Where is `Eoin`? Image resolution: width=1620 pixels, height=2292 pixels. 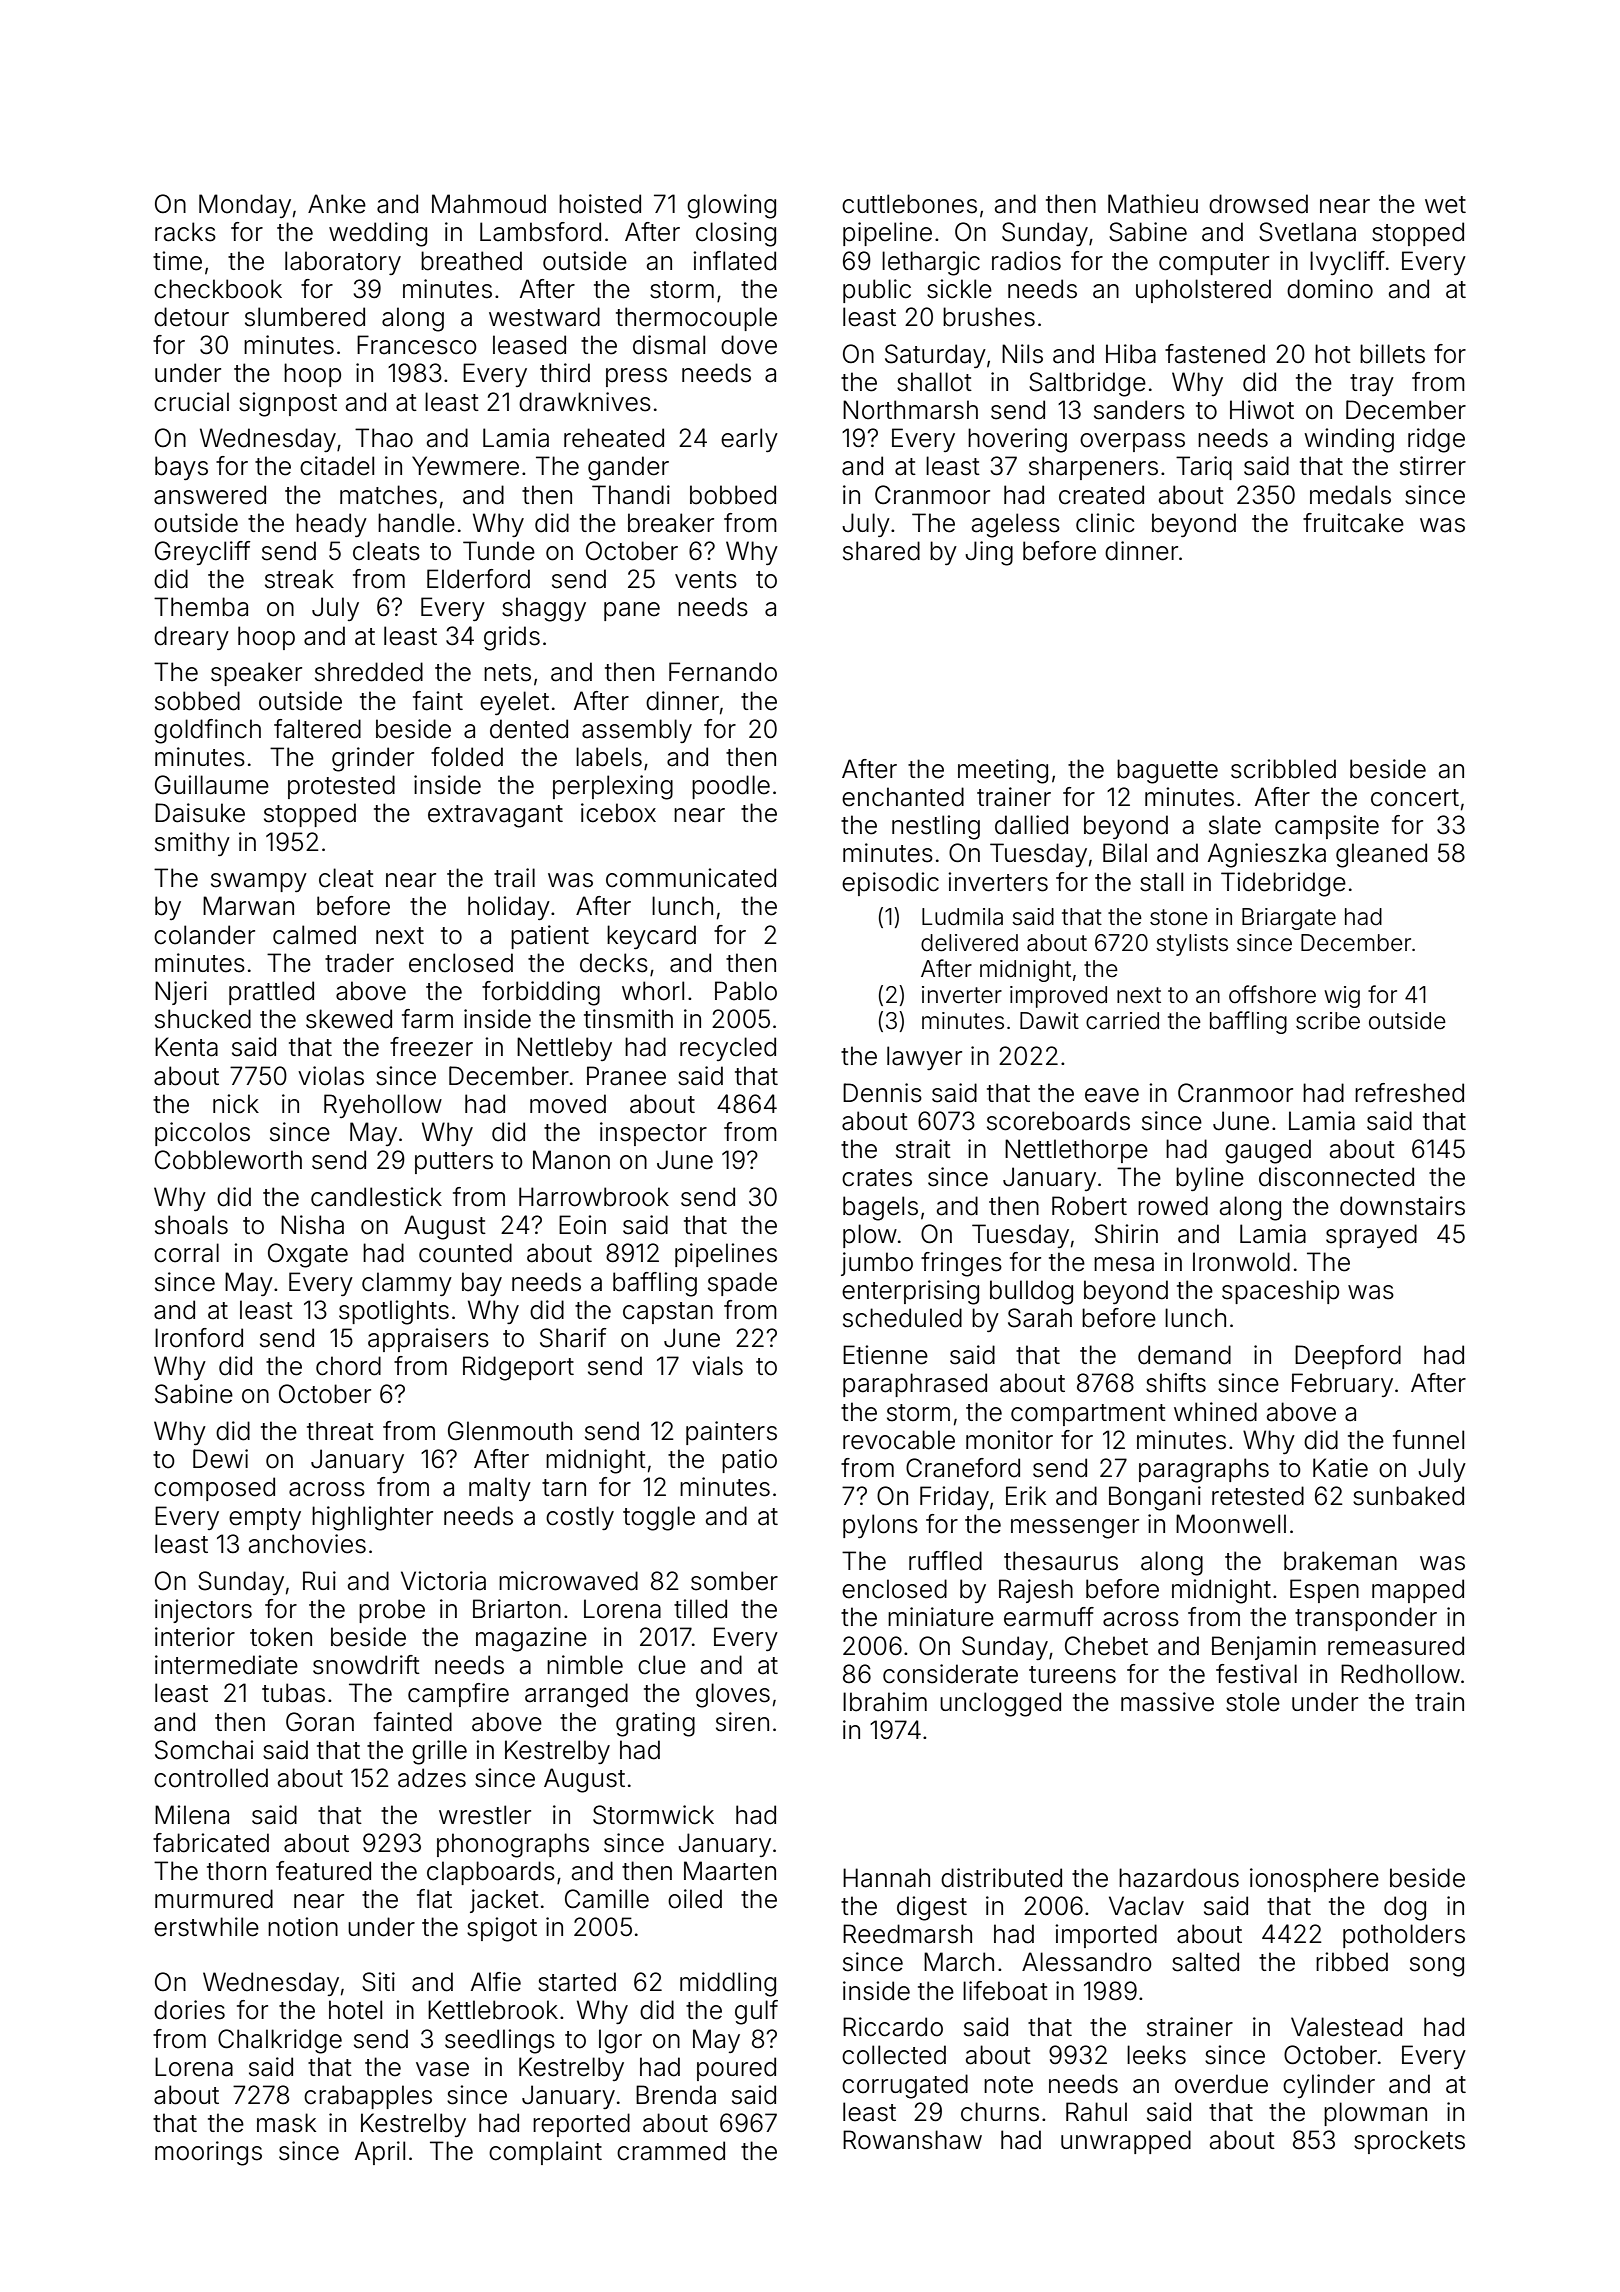
Eoin is located at coordinates (582, 1225).
